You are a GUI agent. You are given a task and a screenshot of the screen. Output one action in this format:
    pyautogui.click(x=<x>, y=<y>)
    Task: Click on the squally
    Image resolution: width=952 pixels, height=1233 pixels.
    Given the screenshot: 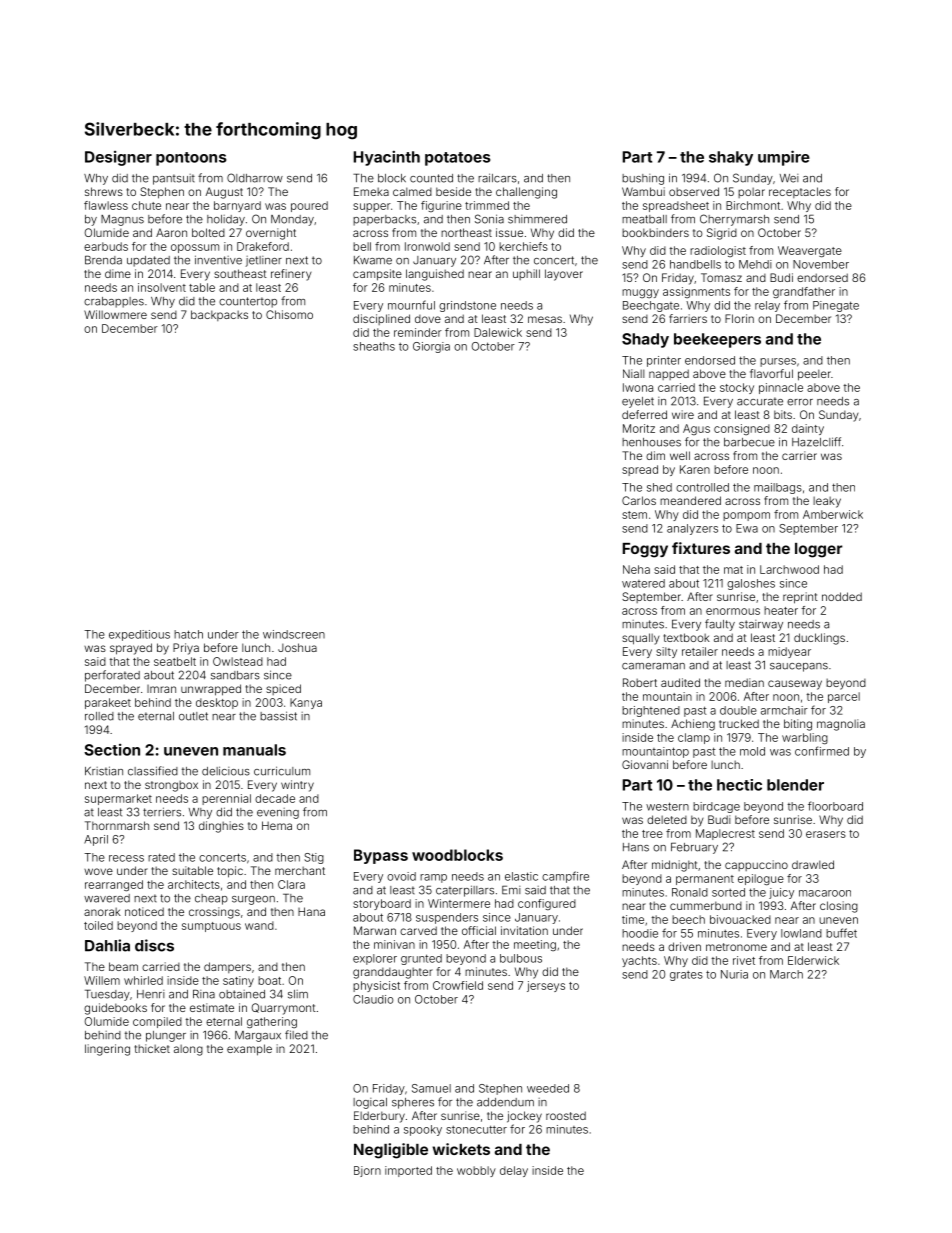 What is the action you would take?
    pyautogui.click(x=641, y=639)
